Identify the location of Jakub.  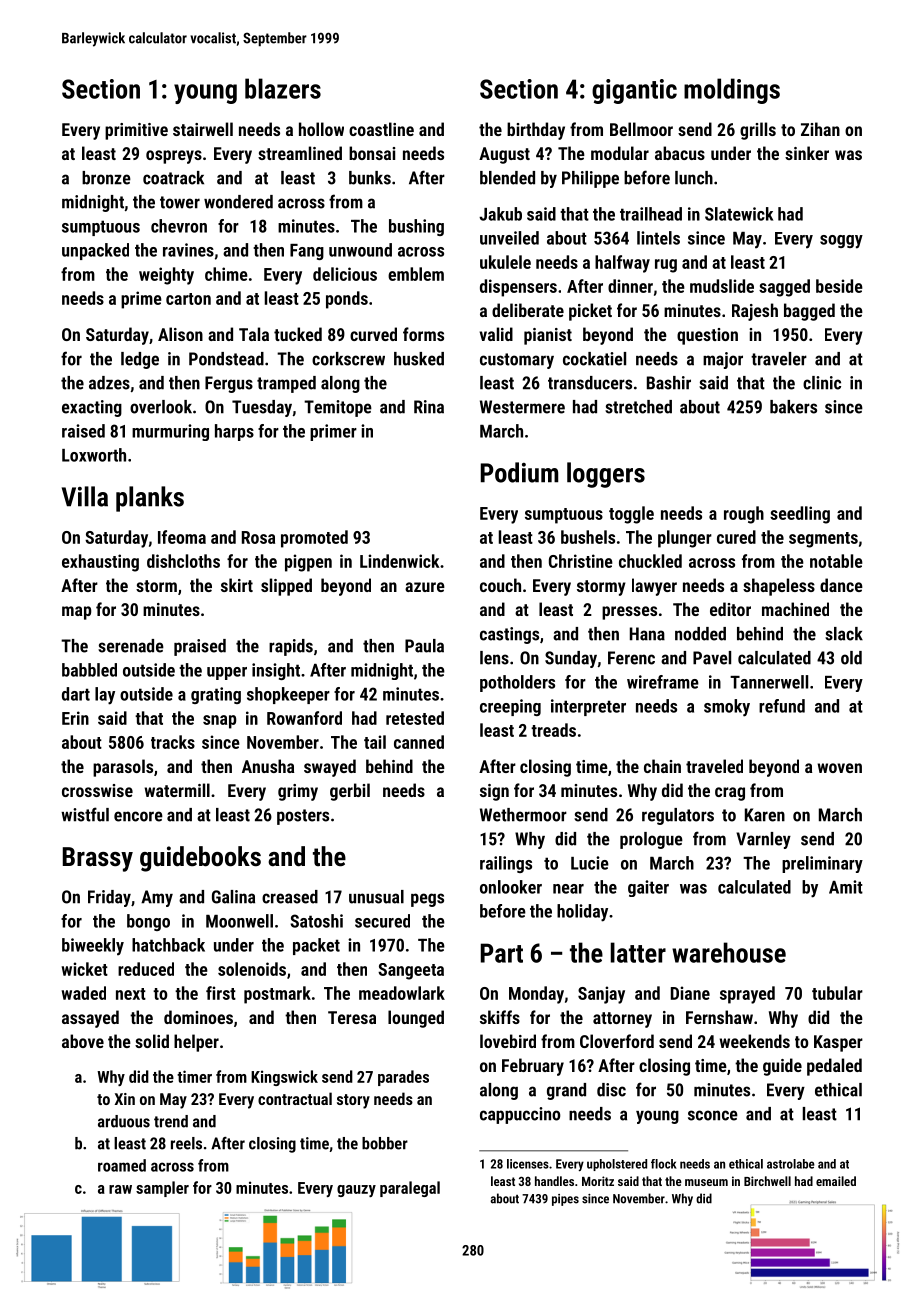
(500, 214).
